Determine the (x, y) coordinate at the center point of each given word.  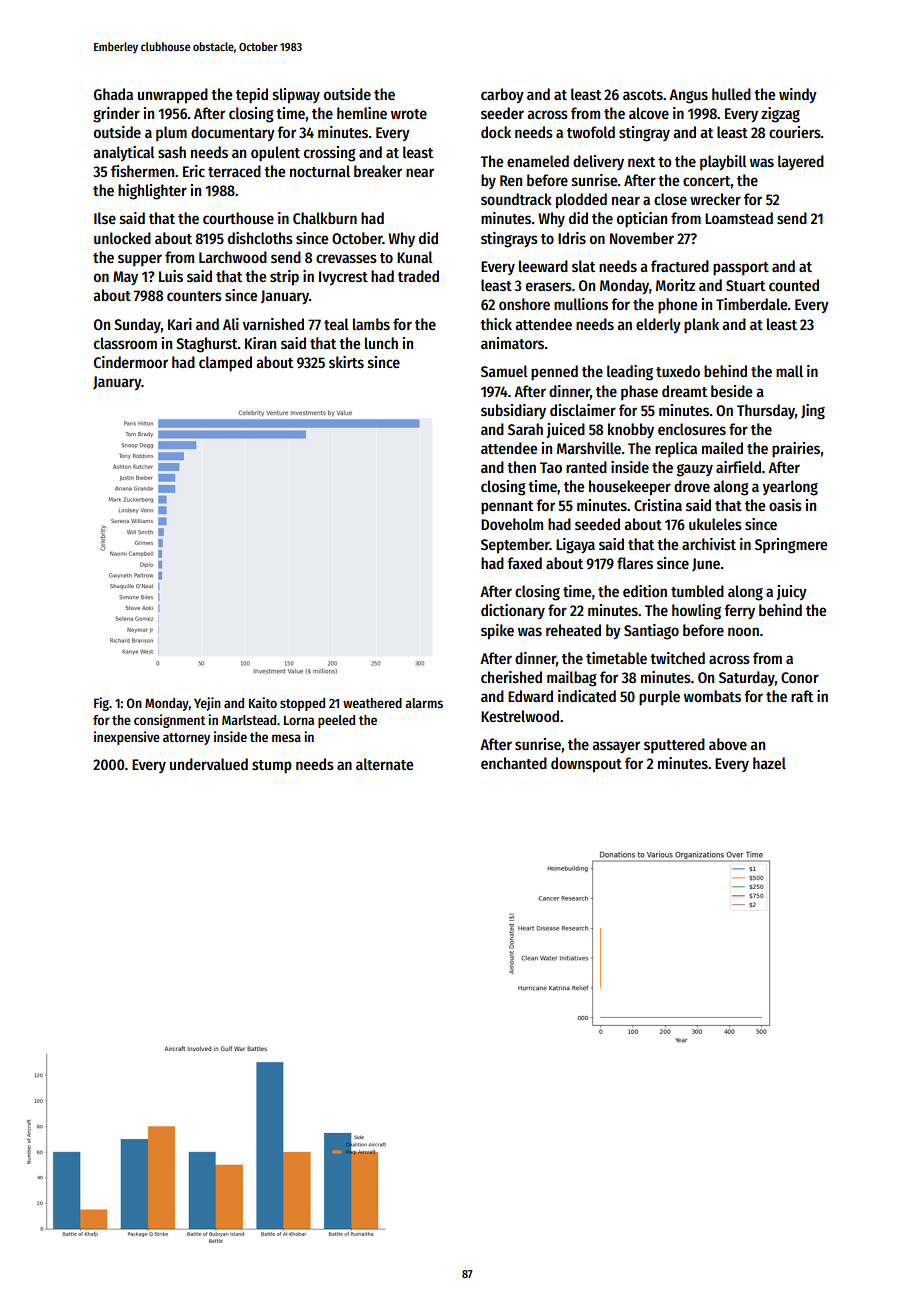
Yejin (207, 704)
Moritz (675, 285)
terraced (234, 171)
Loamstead (739, 218)
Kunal (415, 257)
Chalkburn (325, 218)
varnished (273, 324)
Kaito (263, 702)
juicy (791, 592)
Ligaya (575, 546)
